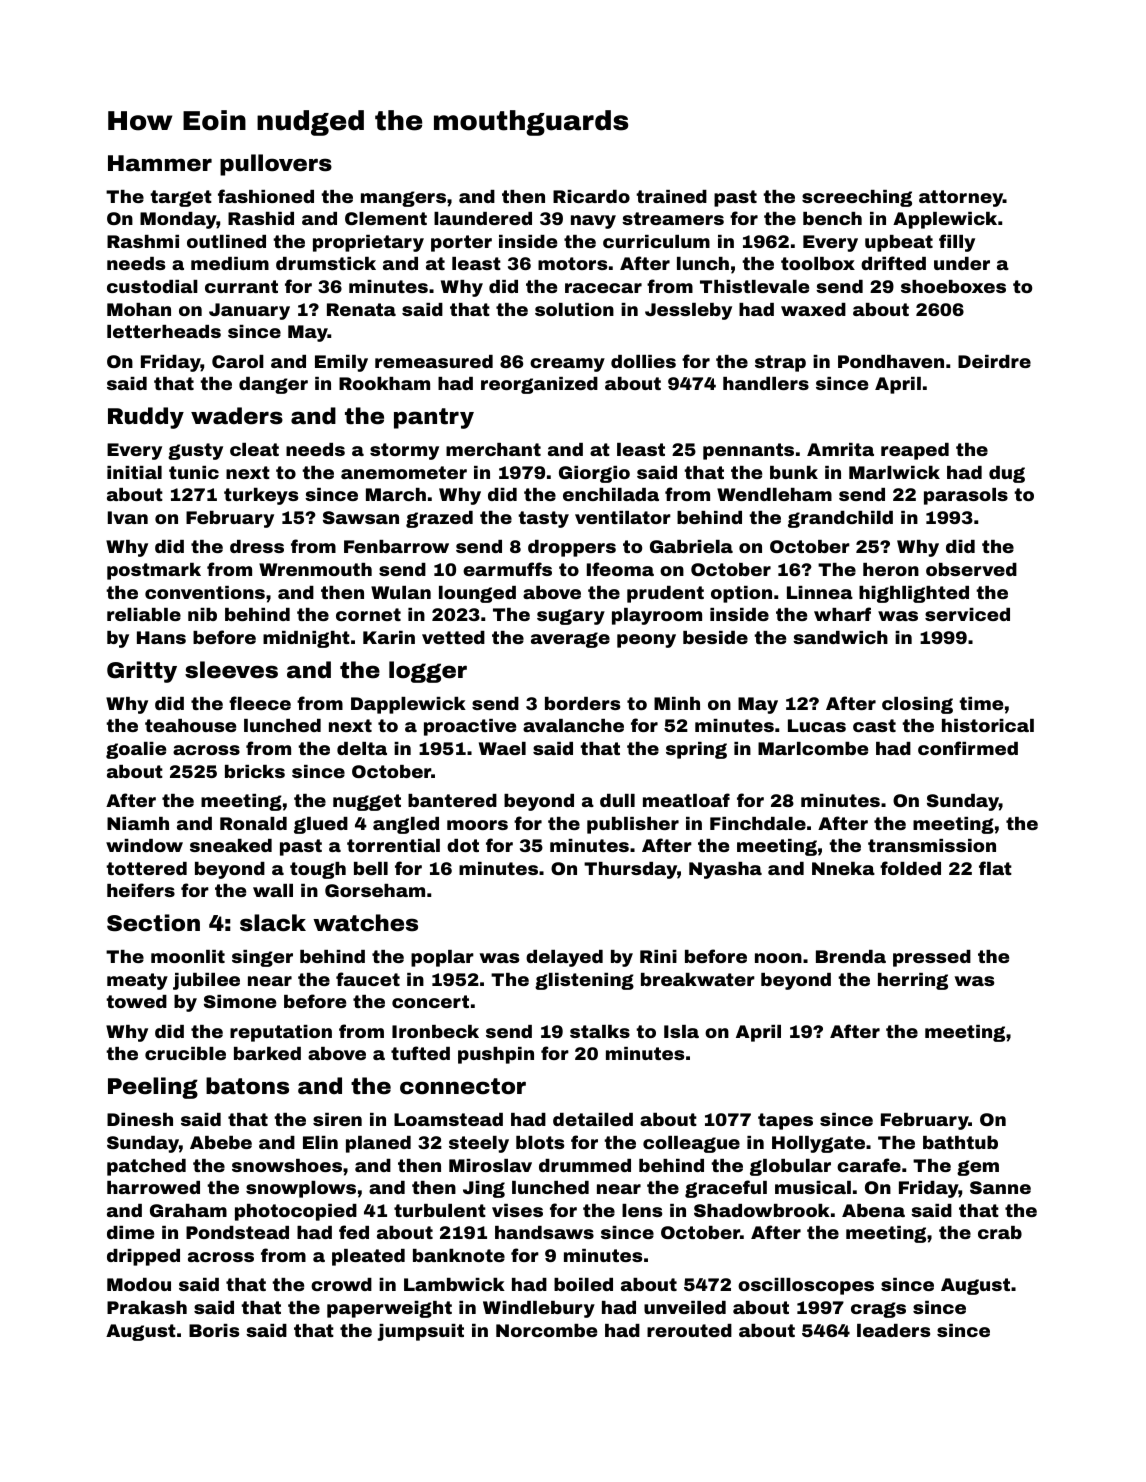 This document has height=1482, width=1146. Describe the element at coordinates (185, 1053) in the document. I see `crucible` at that location.
